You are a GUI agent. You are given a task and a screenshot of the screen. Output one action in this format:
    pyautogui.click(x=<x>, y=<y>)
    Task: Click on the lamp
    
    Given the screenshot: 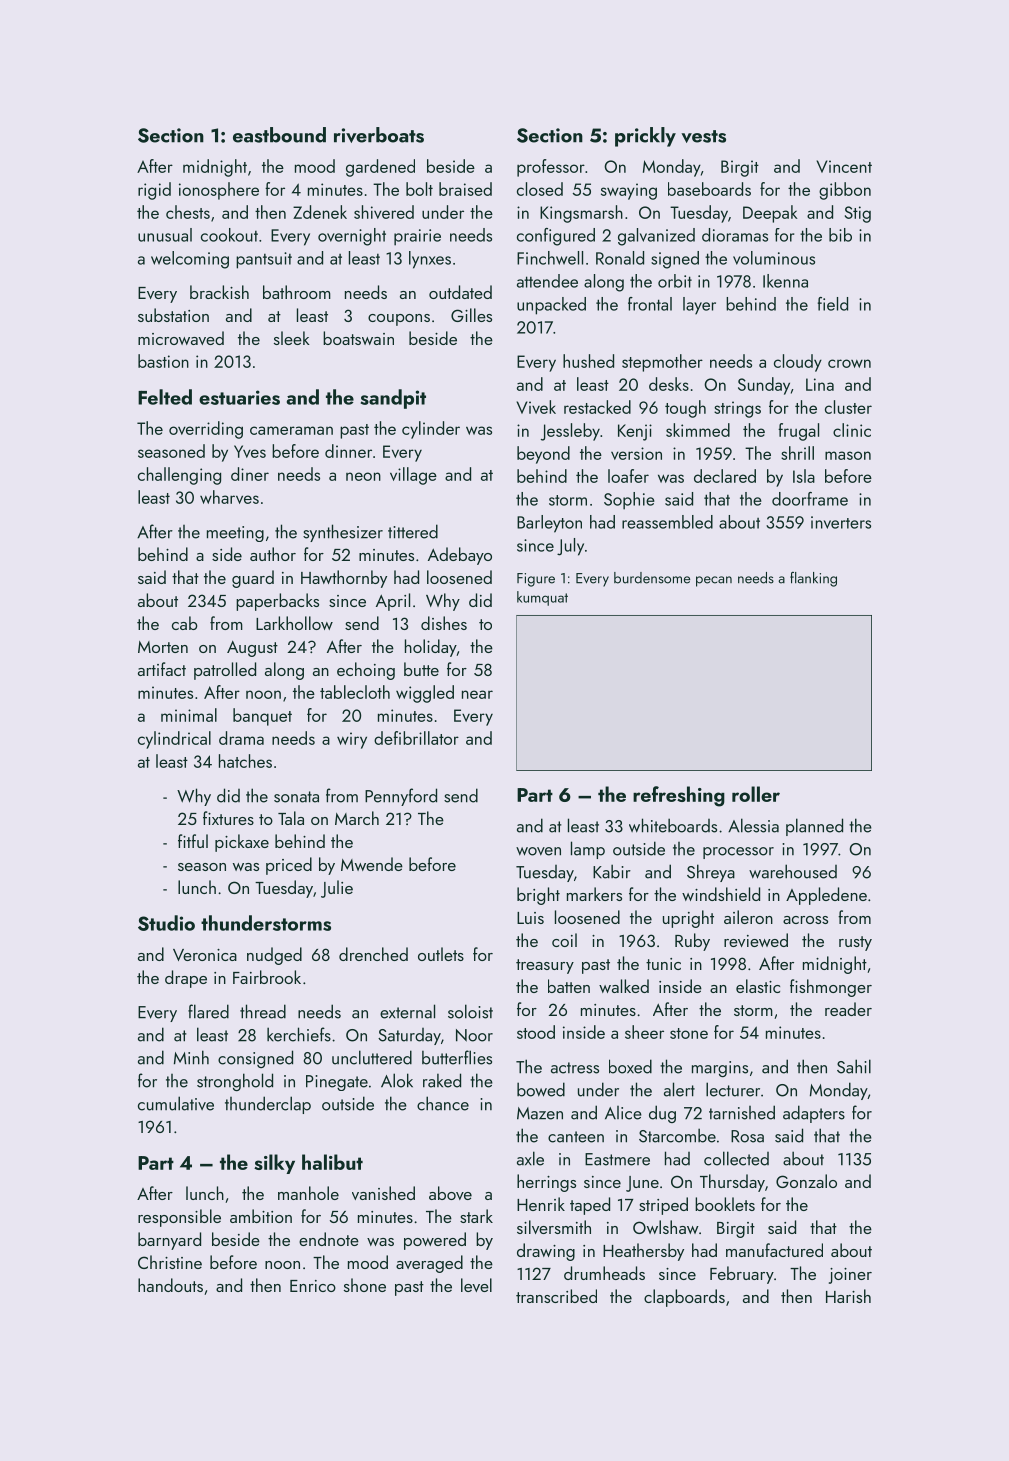 What is the action you would take?
    pyautogui.click(x=588, y=850)
